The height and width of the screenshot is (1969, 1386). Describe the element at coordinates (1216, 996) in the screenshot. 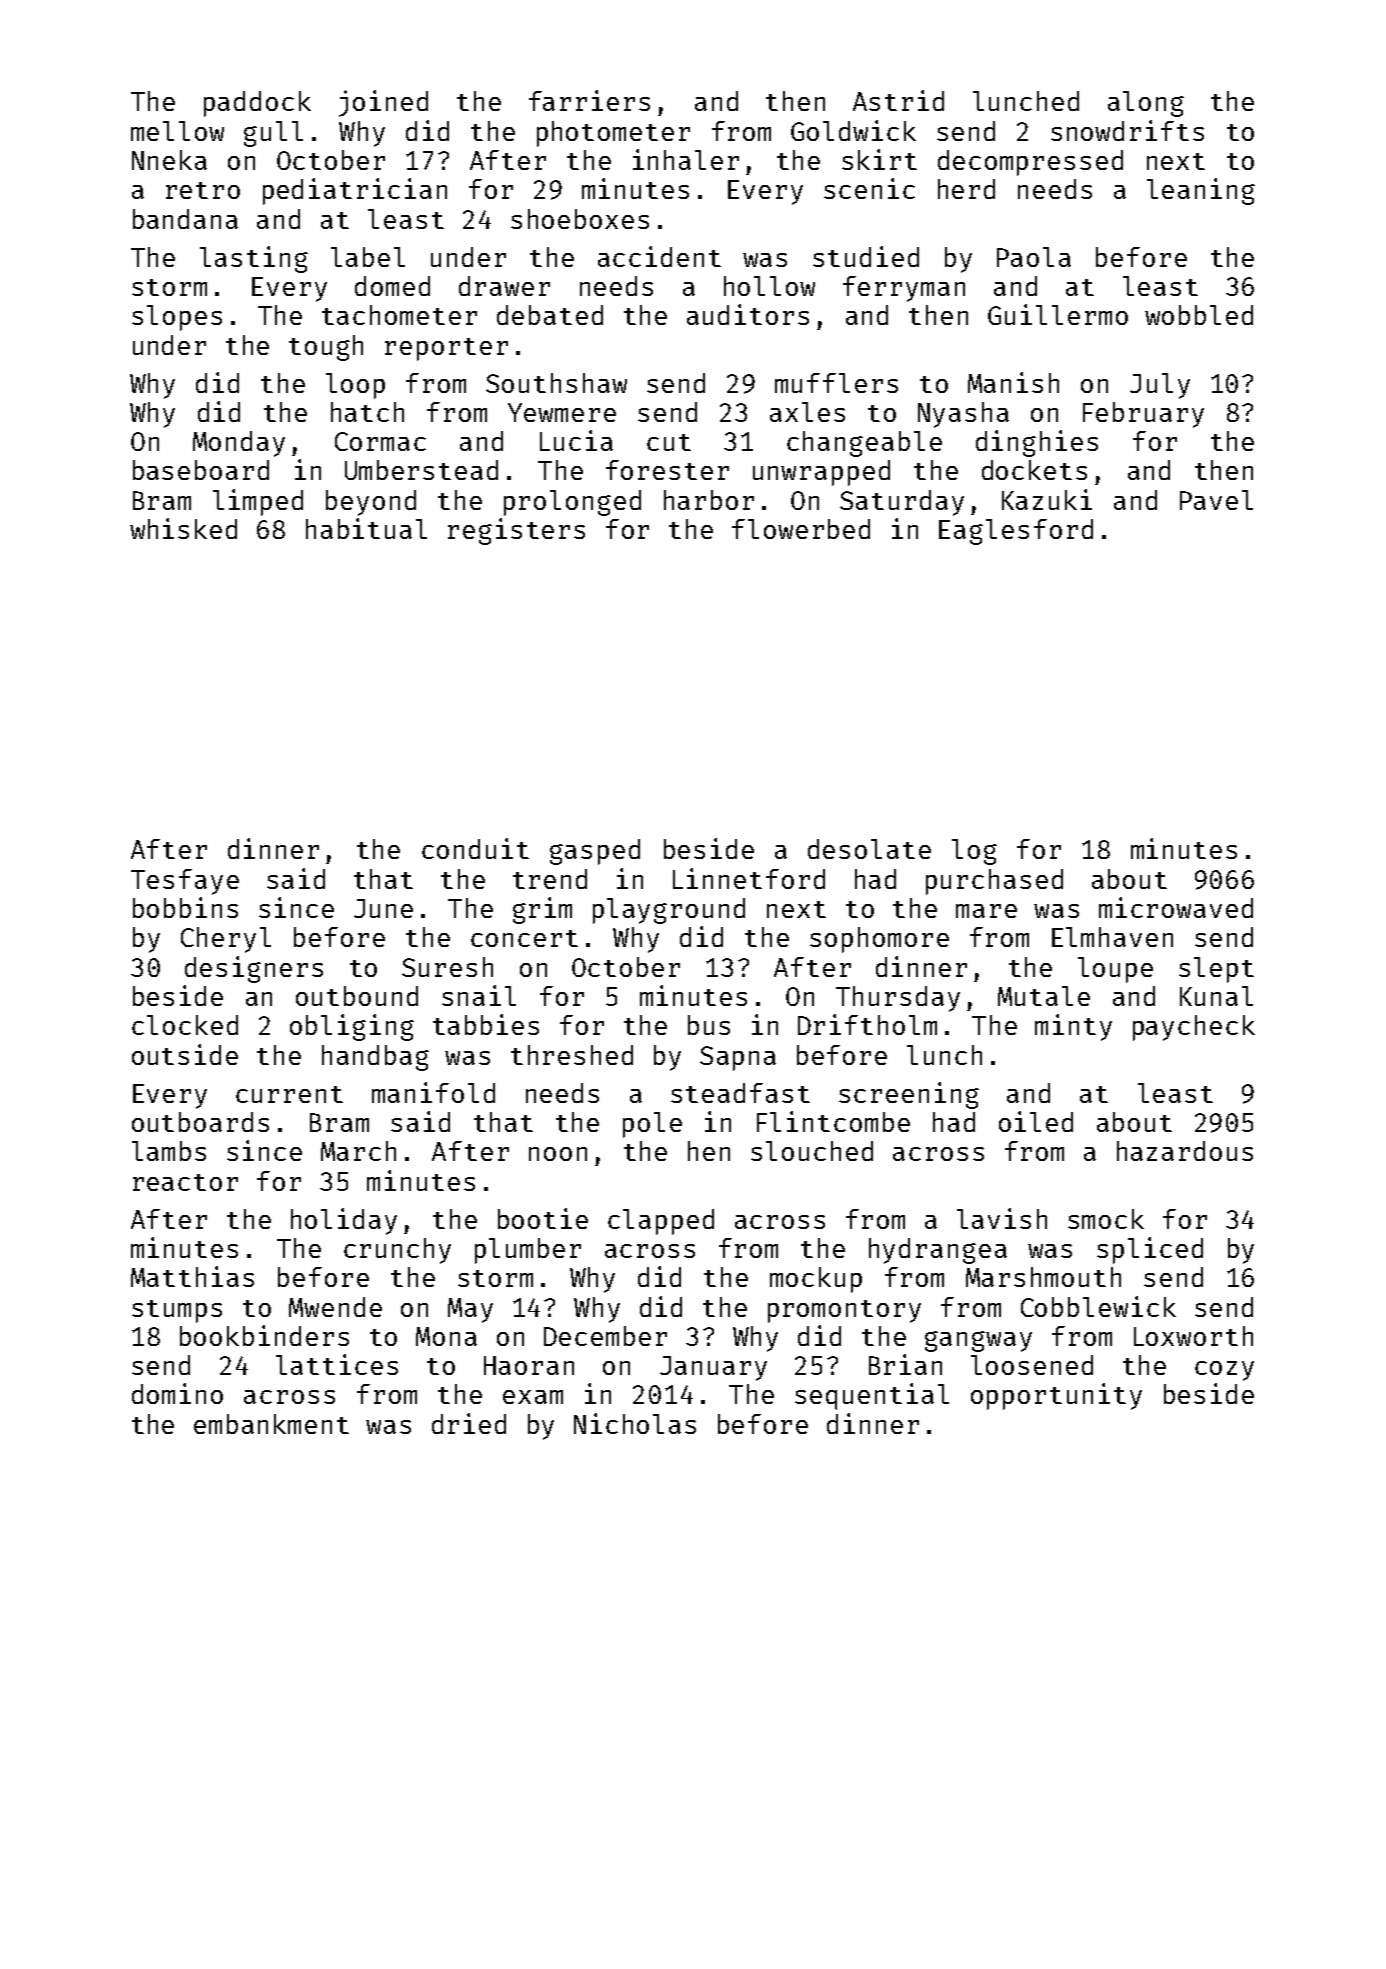

I see `Kunal` at that location.
